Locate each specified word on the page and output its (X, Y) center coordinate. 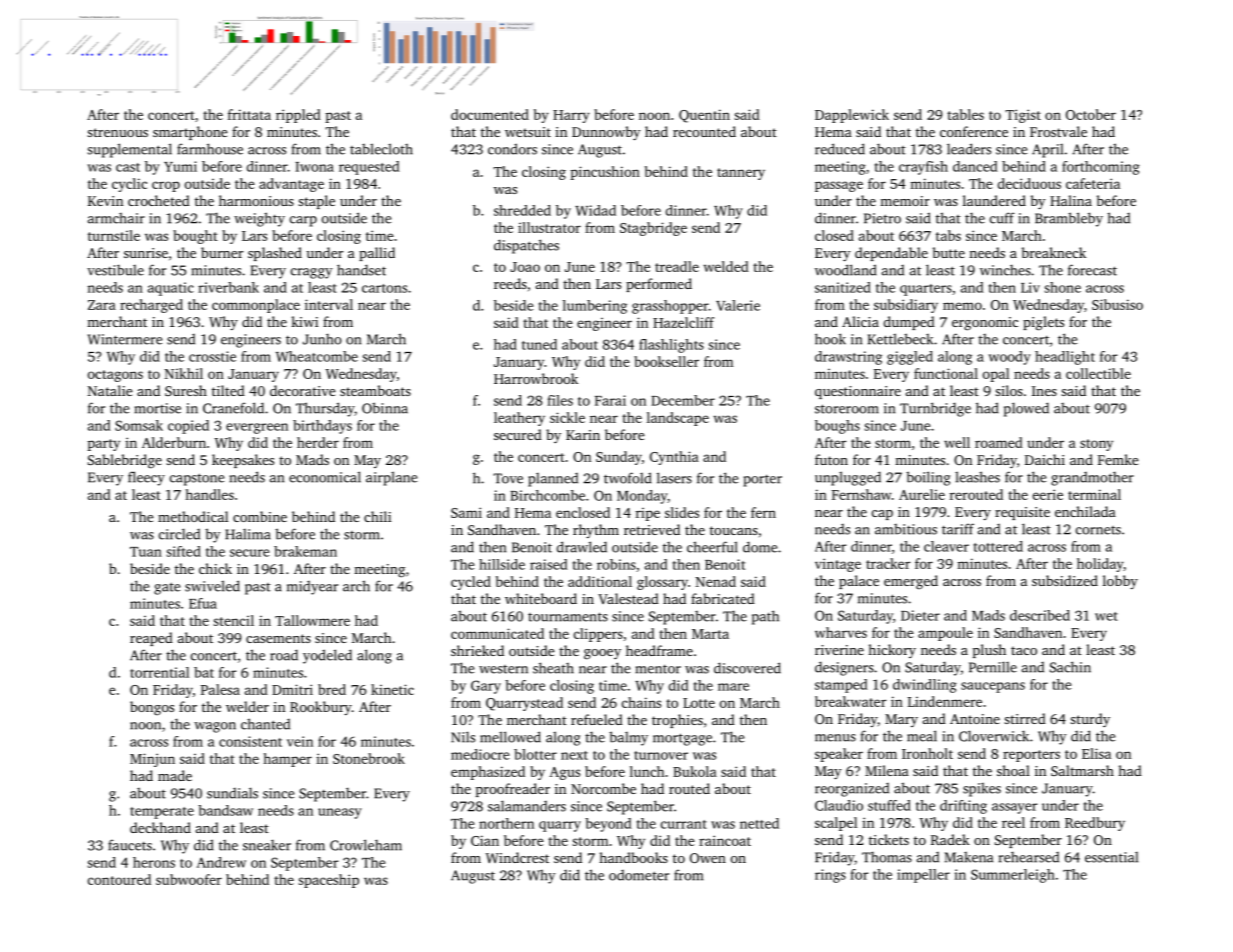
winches (1005, 270)
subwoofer (189, 879)
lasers (674, 478)
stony (1096, 445)
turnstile (114, 235)
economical (325, 477)
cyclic (129, 185)
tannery (741, 174)
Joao (525, 267)
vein (300, 741)
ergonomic (985, 324)
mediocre (480, 754)
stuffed (889, 805)
